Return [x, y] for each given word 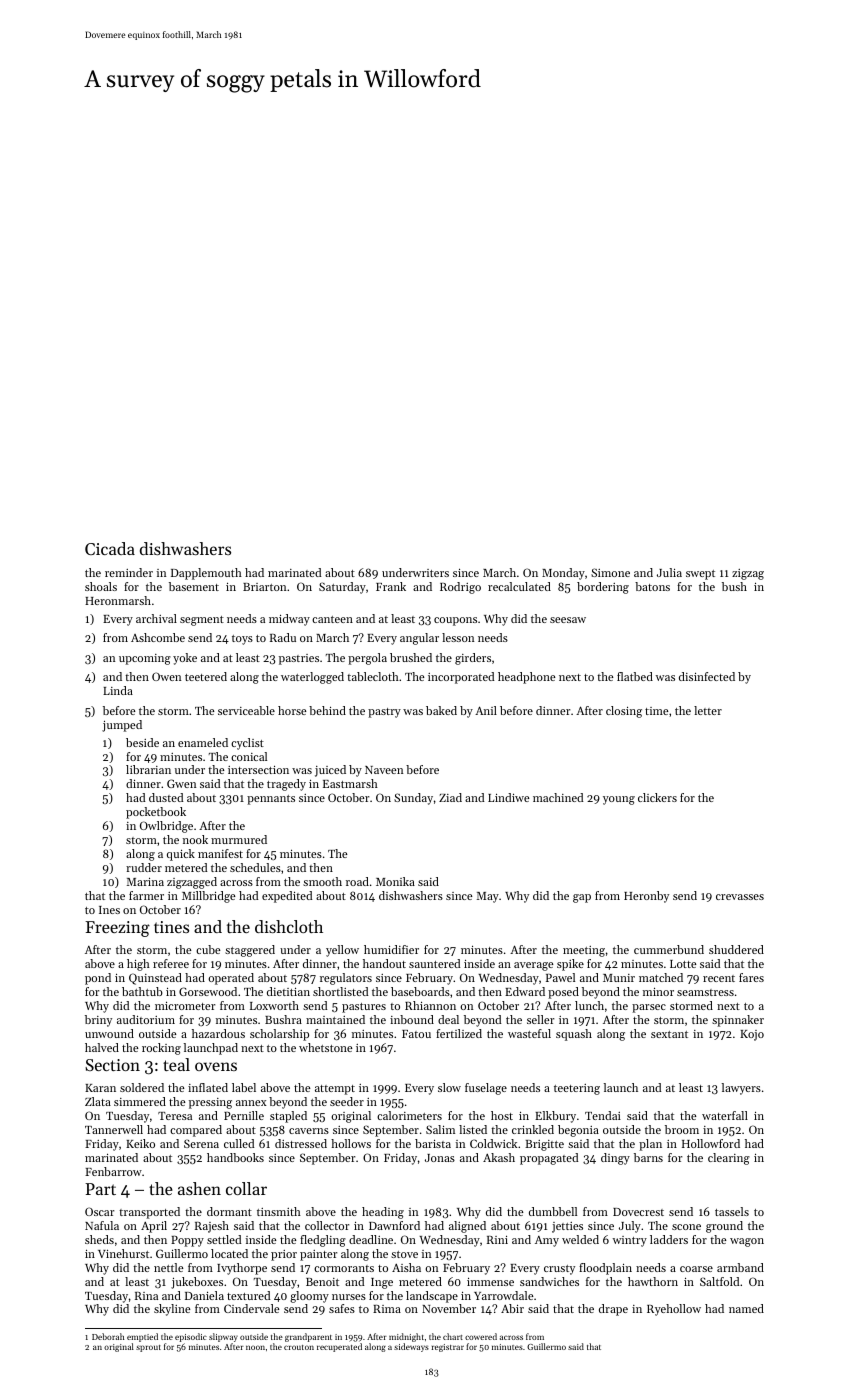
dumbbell [553, 1211]
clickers [657, 797]
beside [142, 742]
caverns [309, 1131]
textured [249, 1295]
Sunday [413, 799]
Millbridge [209, 897]
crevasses [740, 897]
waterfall [725, 1115]
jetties [567, 1227]
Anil [486, 710]
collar [246, 1188]
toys [242, 640]
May [488, 897]
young [619, 800]
